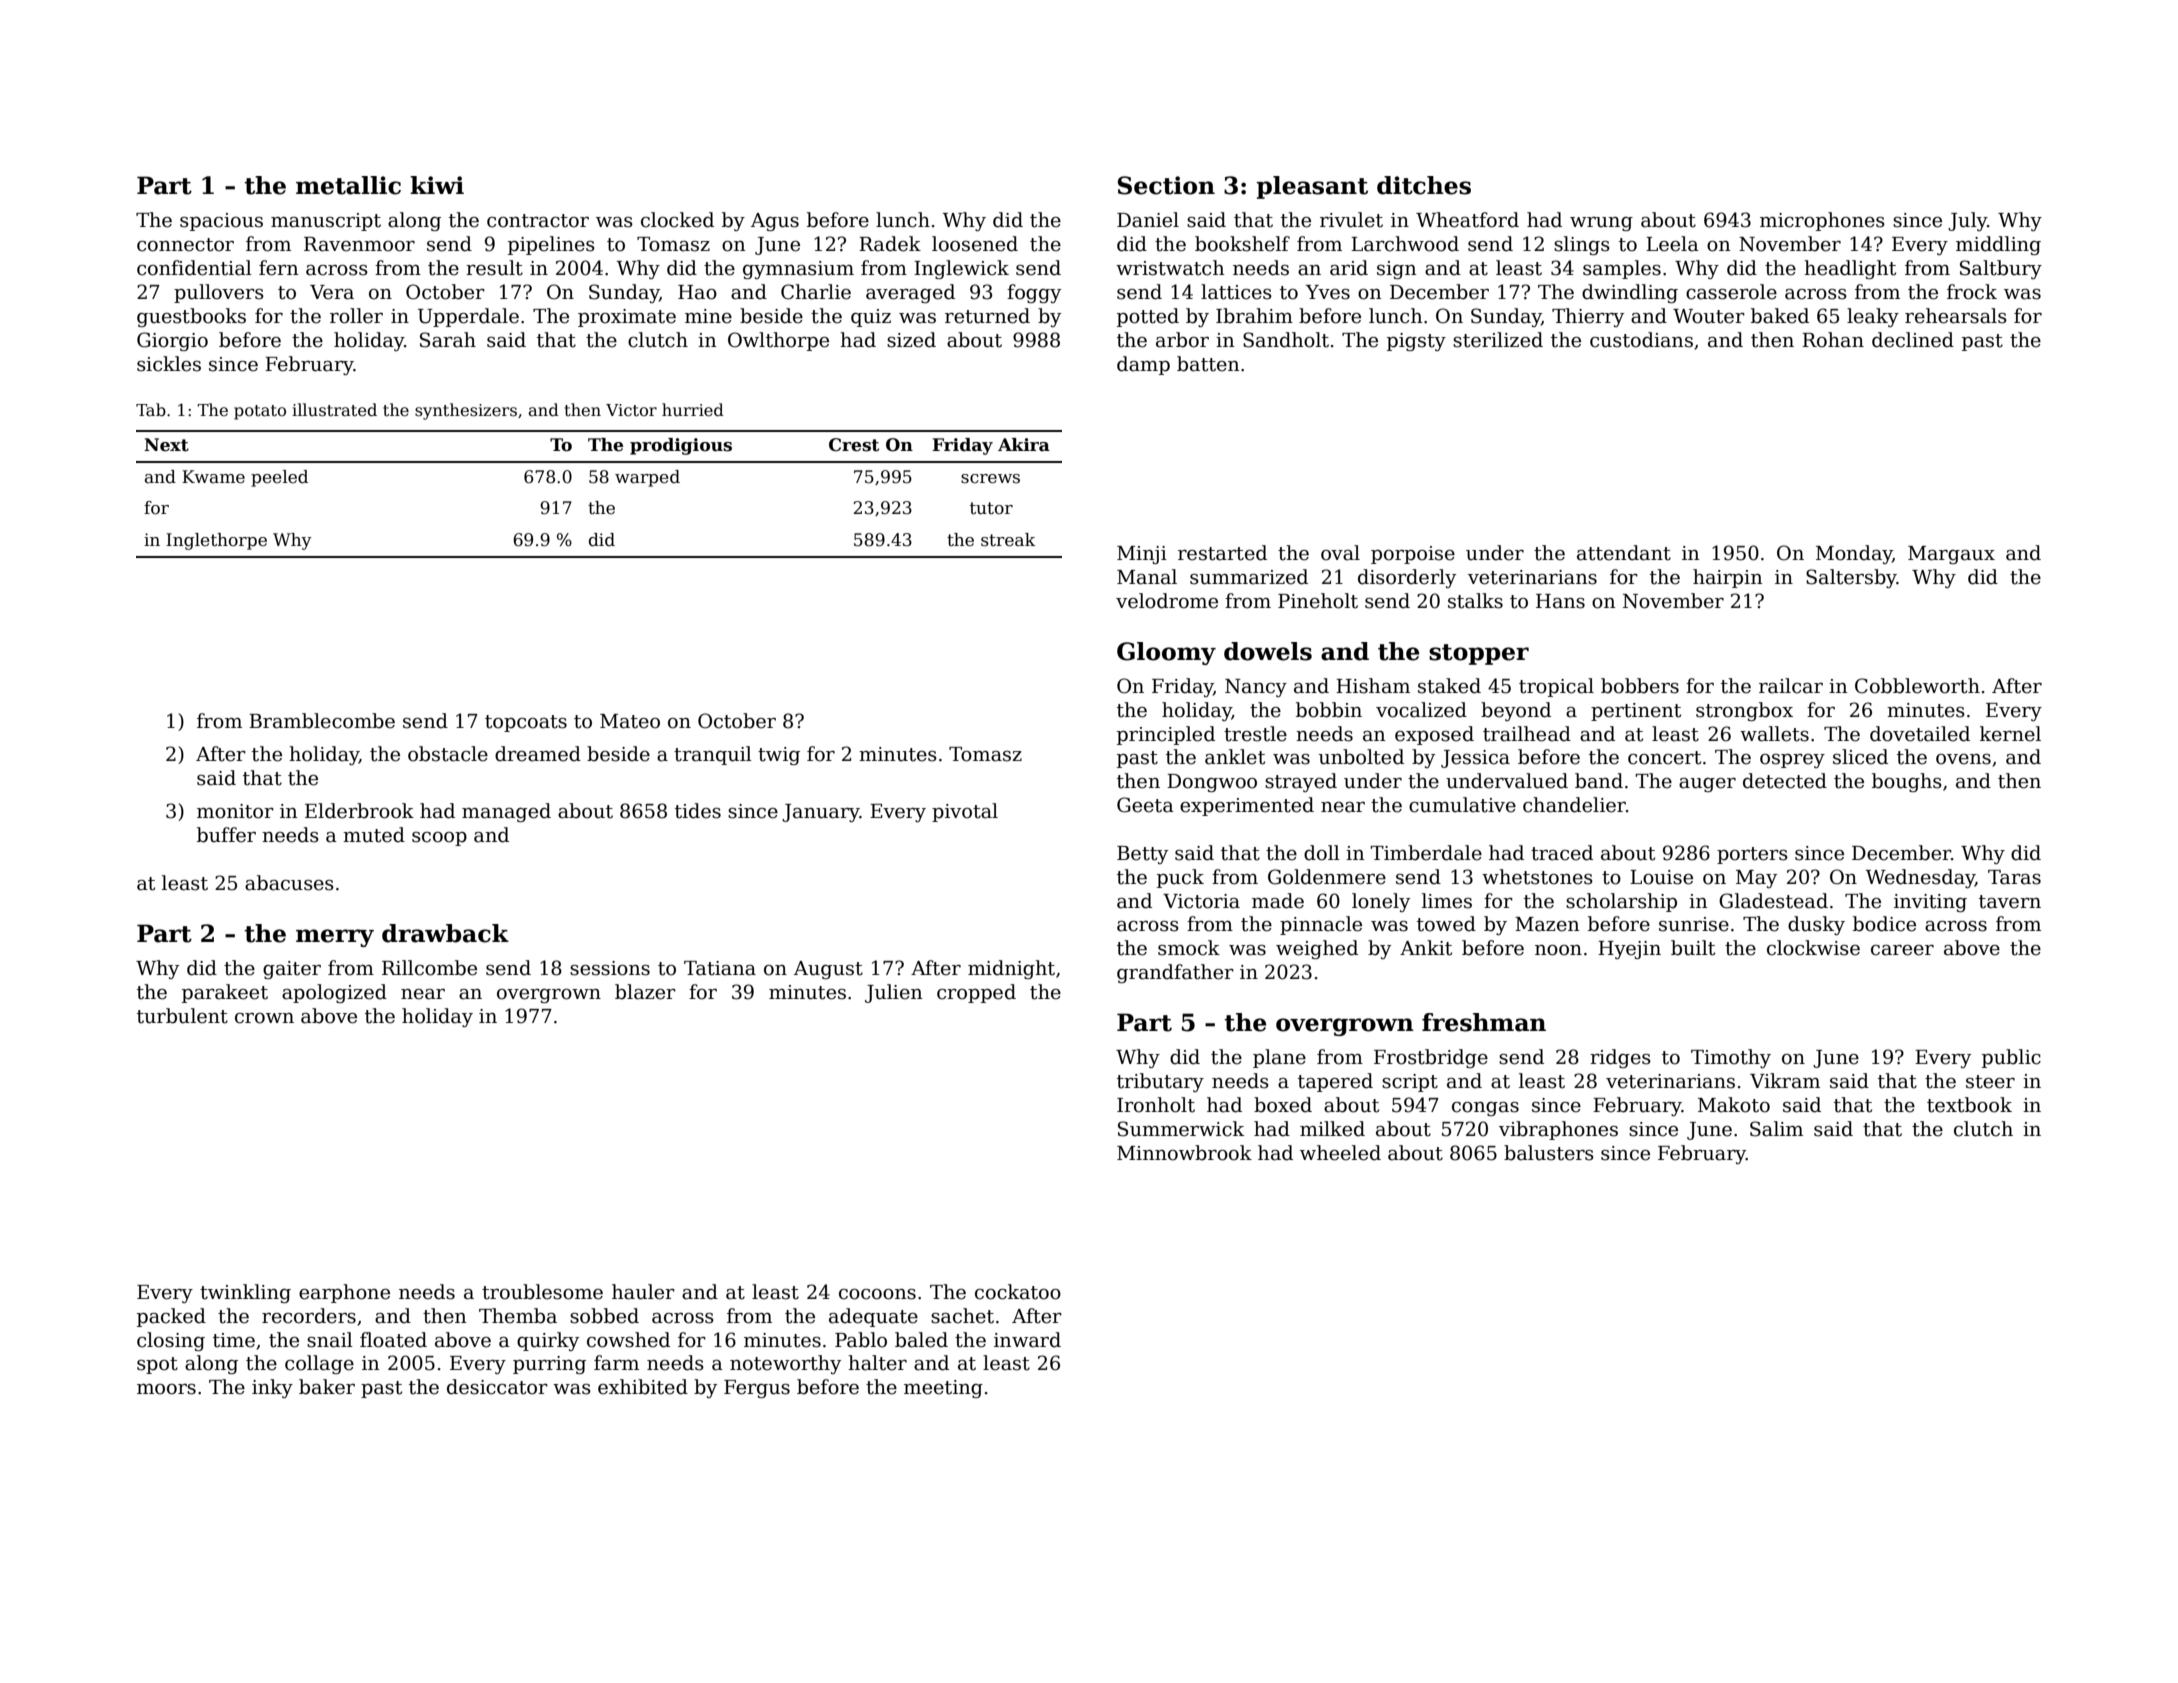  I want to click on wrung, so click(1601, 224).
